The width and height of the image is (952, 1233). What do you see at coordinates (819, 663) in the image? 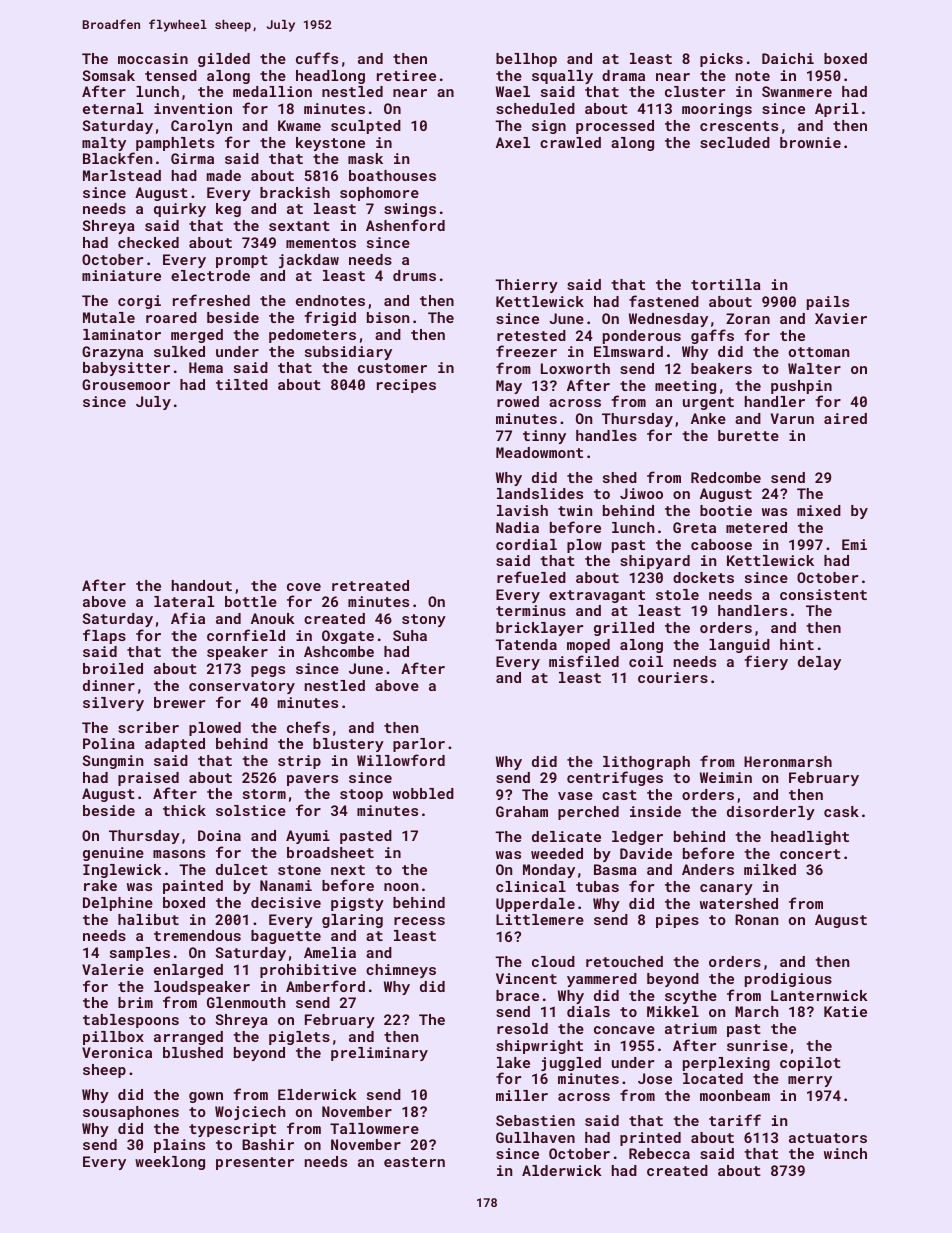
I see `delay` at bounding box center [819, 663].
